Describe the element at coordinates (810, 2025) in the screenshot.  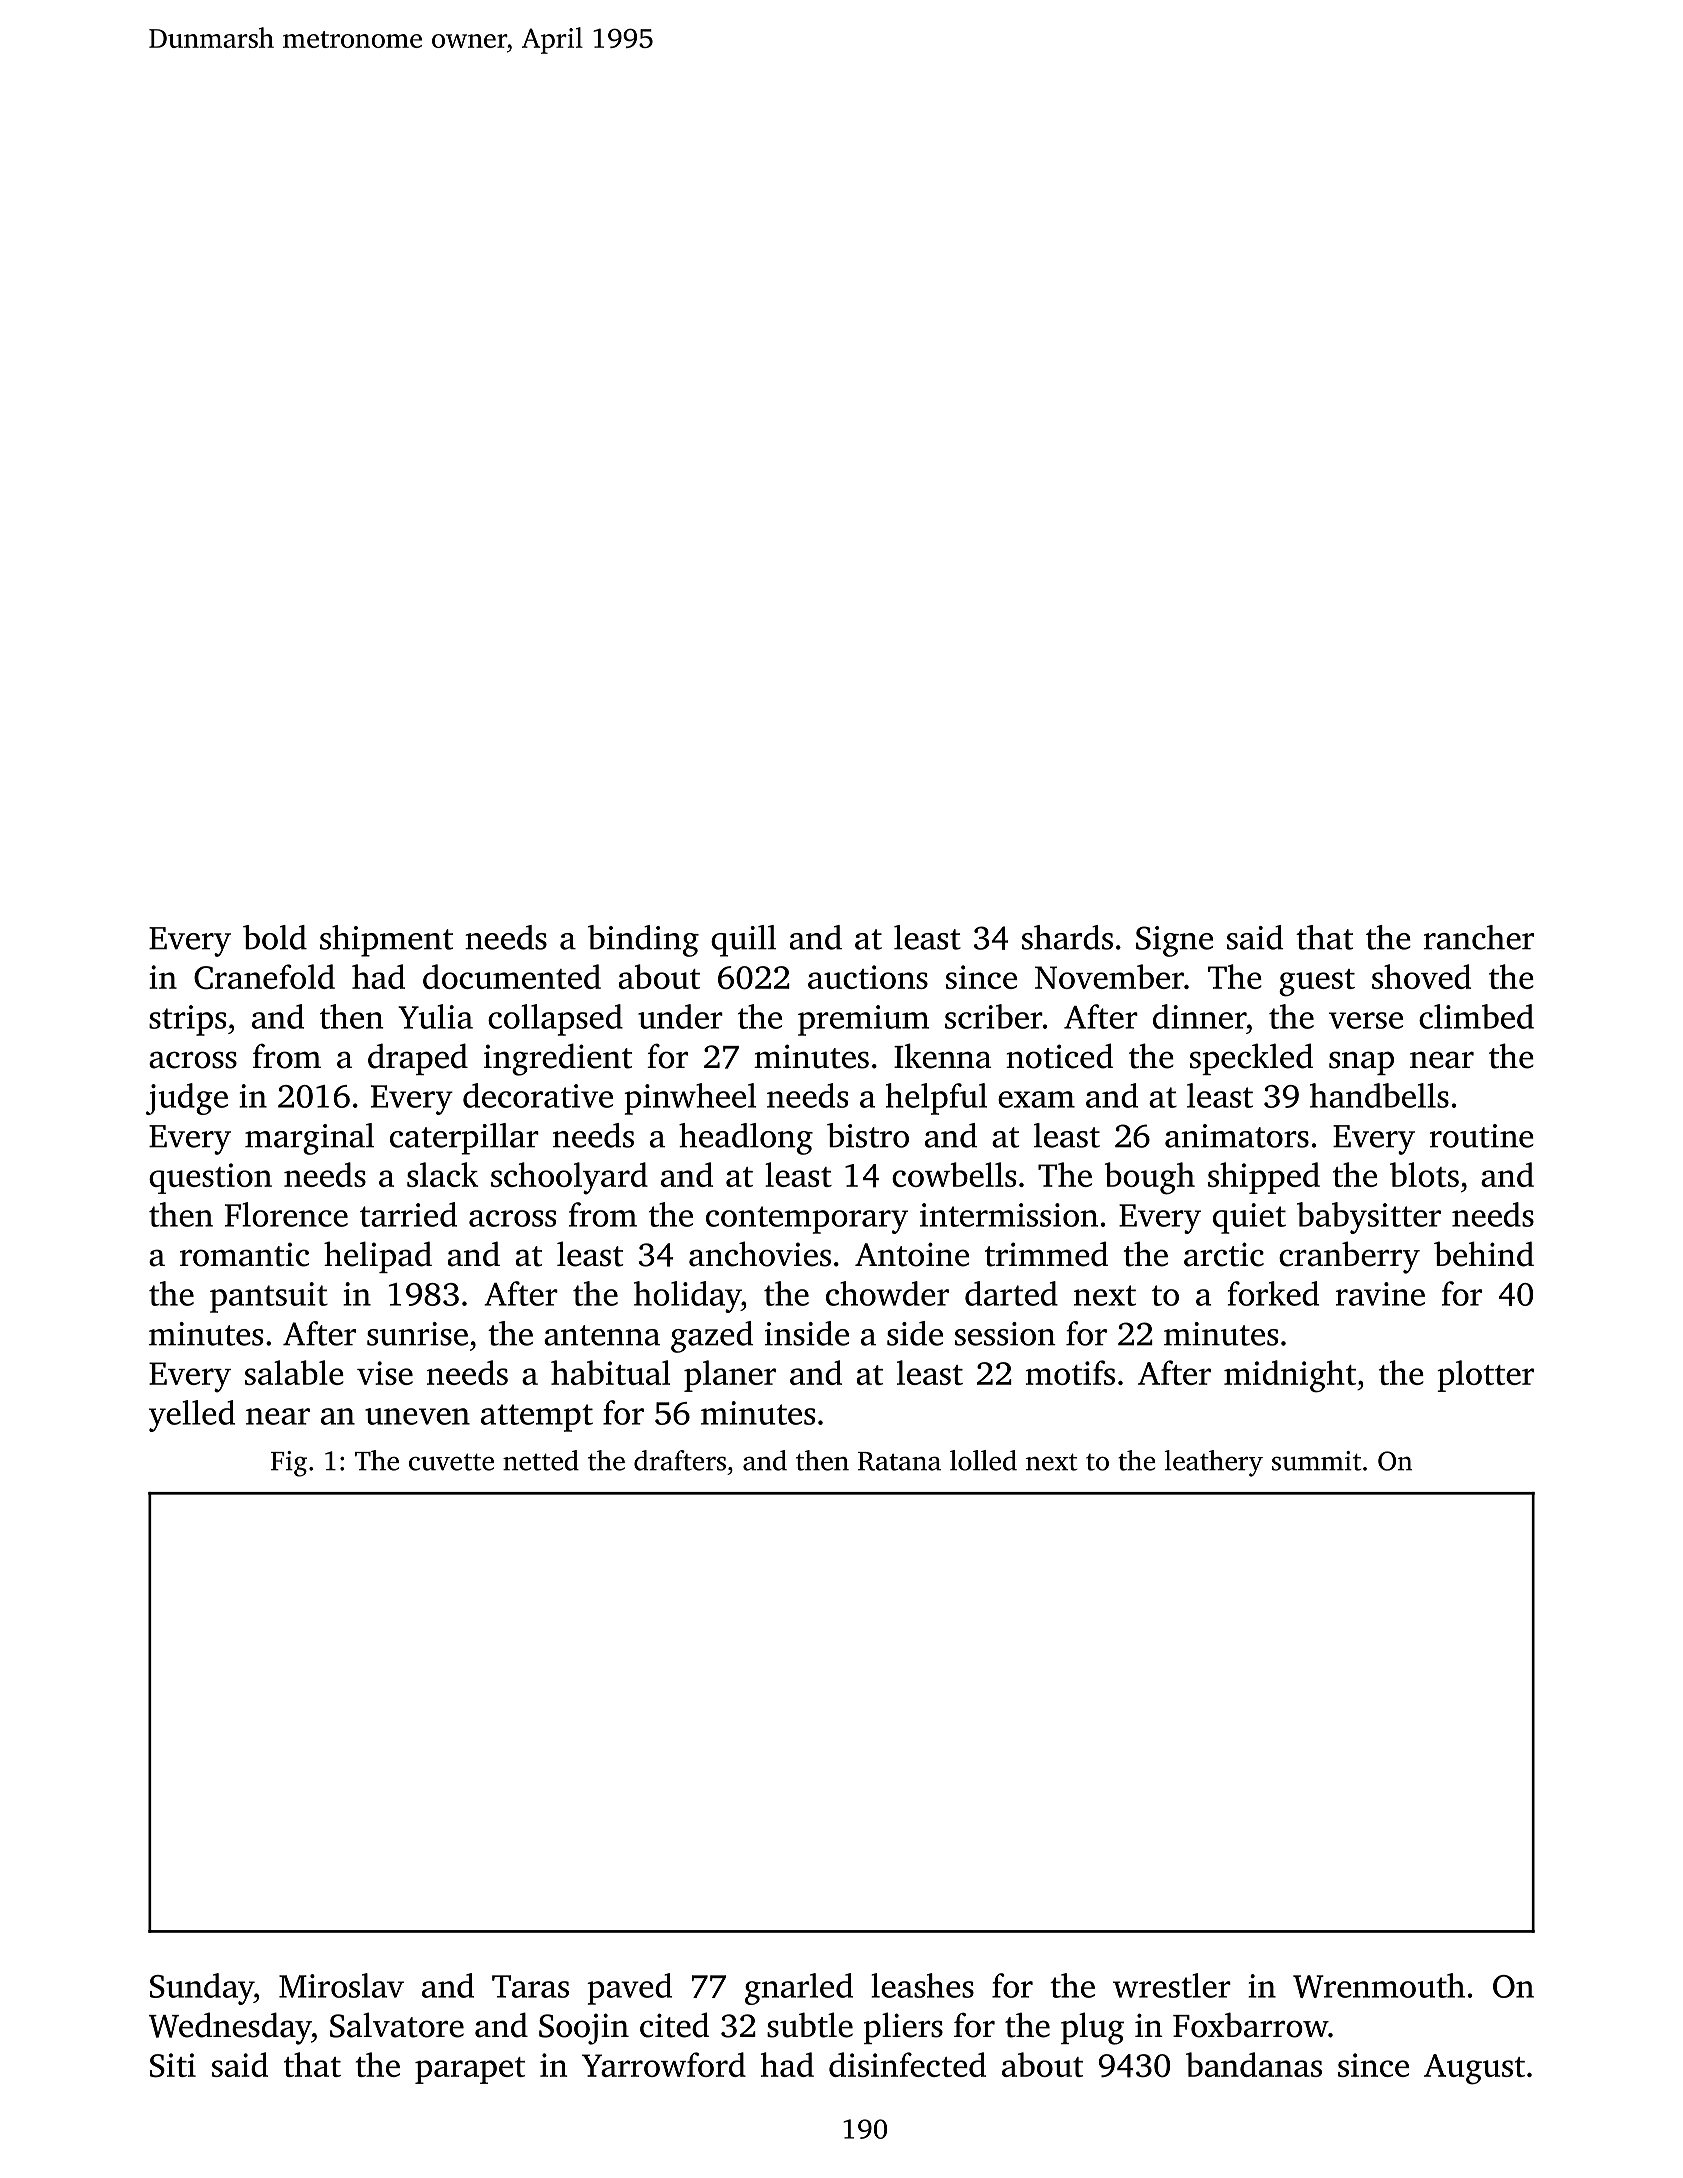
I see `subtle` at that location.
